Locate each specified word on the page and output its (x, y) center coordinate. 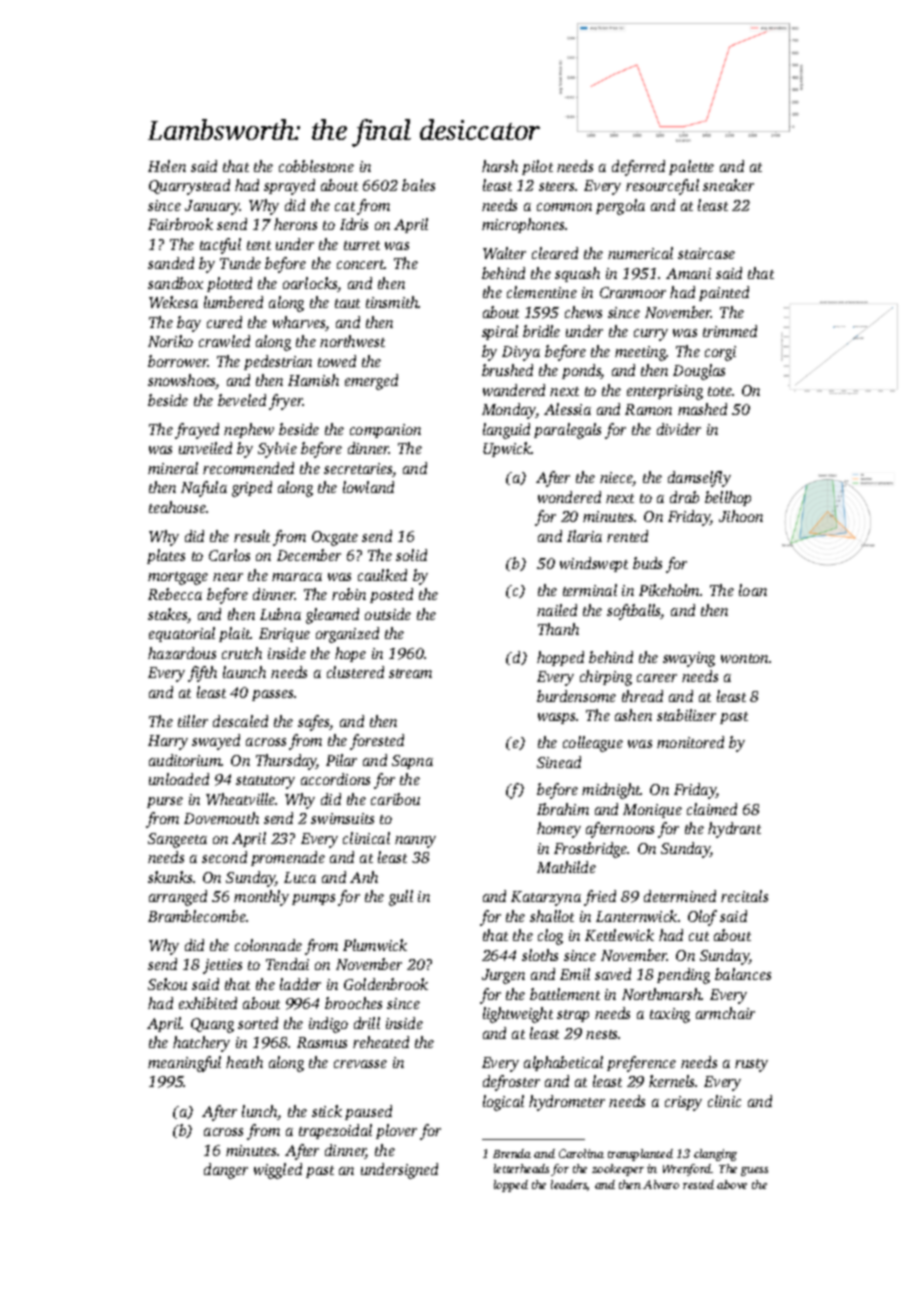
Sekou (167, 984)
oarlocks (310, 284)
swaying (689, 659)
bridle (541, 331)
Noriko (170, 341)
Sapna (412, 762)
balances (743, 974)
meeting (641, 353)
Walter (504, 253)
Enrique (284, 635)
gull (401, 898)
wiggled (278, 1171)
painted (724, 293)
